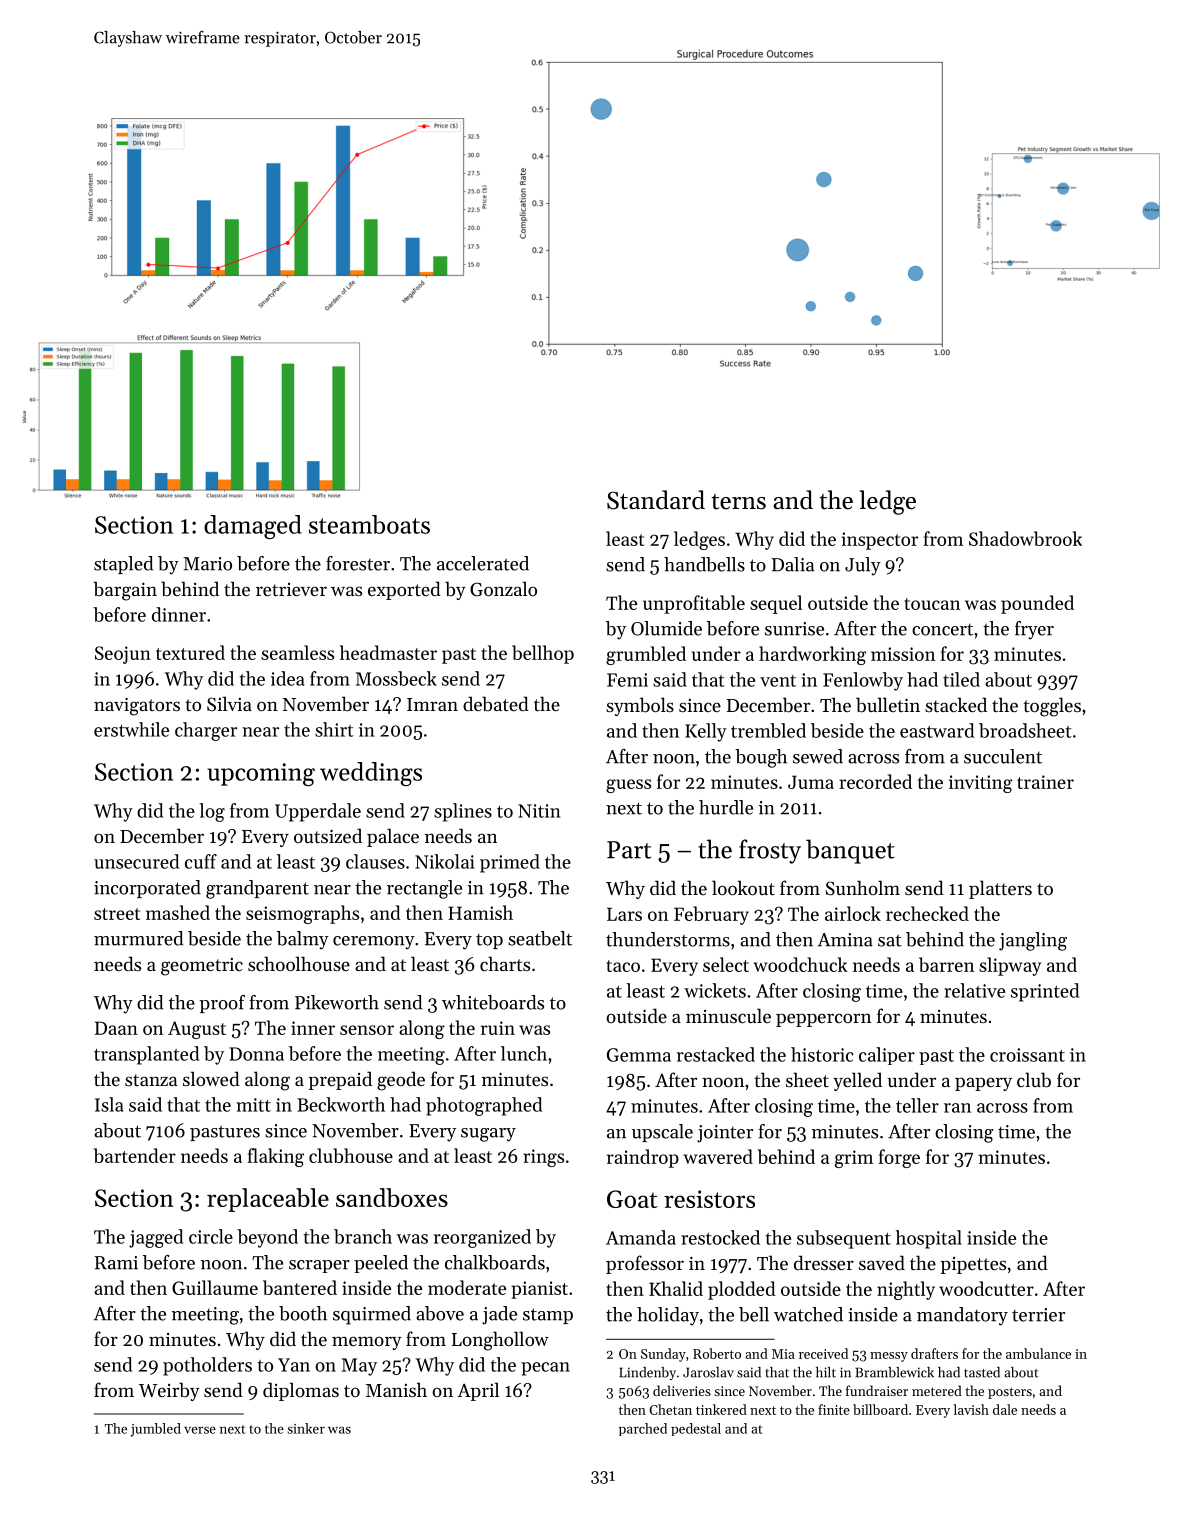 The image size is (1181, 1528). Describe the element at coordinates (306, 1428) in the screenshot. I see `sinker` at that location.
